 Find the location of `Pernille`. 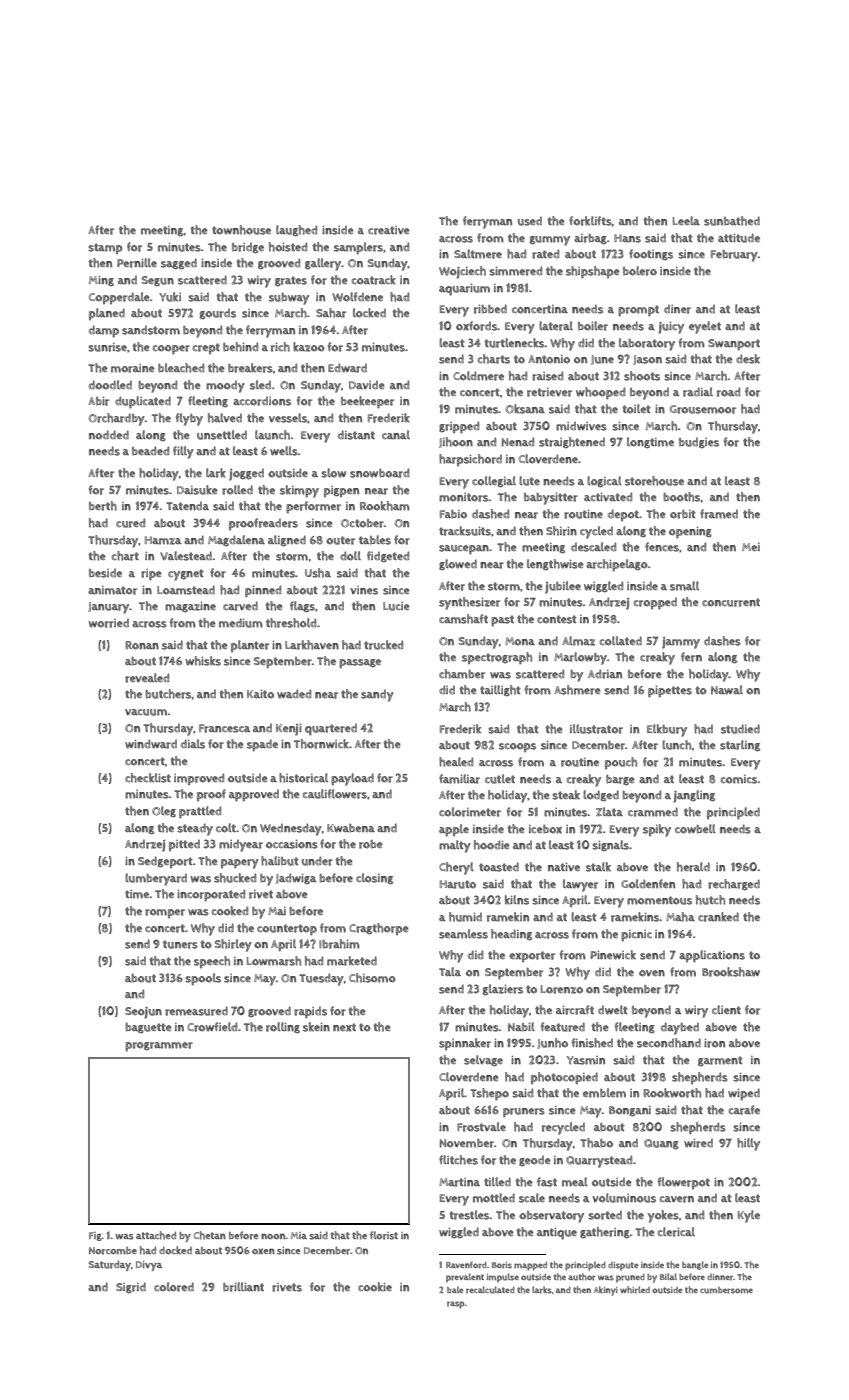

Pernille is located at coordinates (137, 263).
